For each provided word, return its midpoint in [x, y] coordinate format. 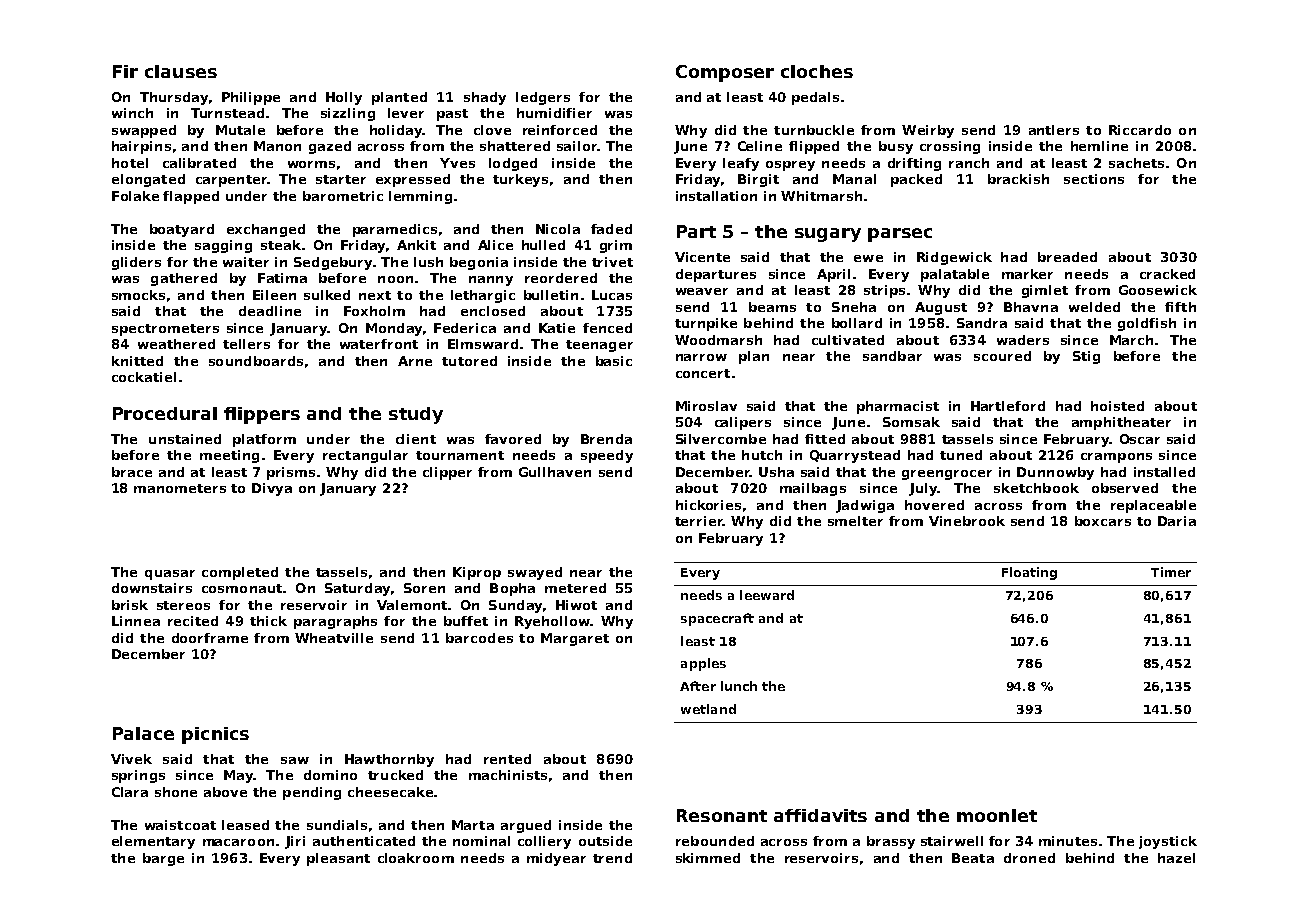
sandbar [892, 356]
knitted [137, 361]
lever [406, 113]
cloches [817, 71]
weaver [702, 291]
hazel [1176, 858]
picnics [215, 735]
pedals [815, 98]
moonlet [997, 815]
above [225, 792]
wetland [708, 709]
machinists [508, 775]
